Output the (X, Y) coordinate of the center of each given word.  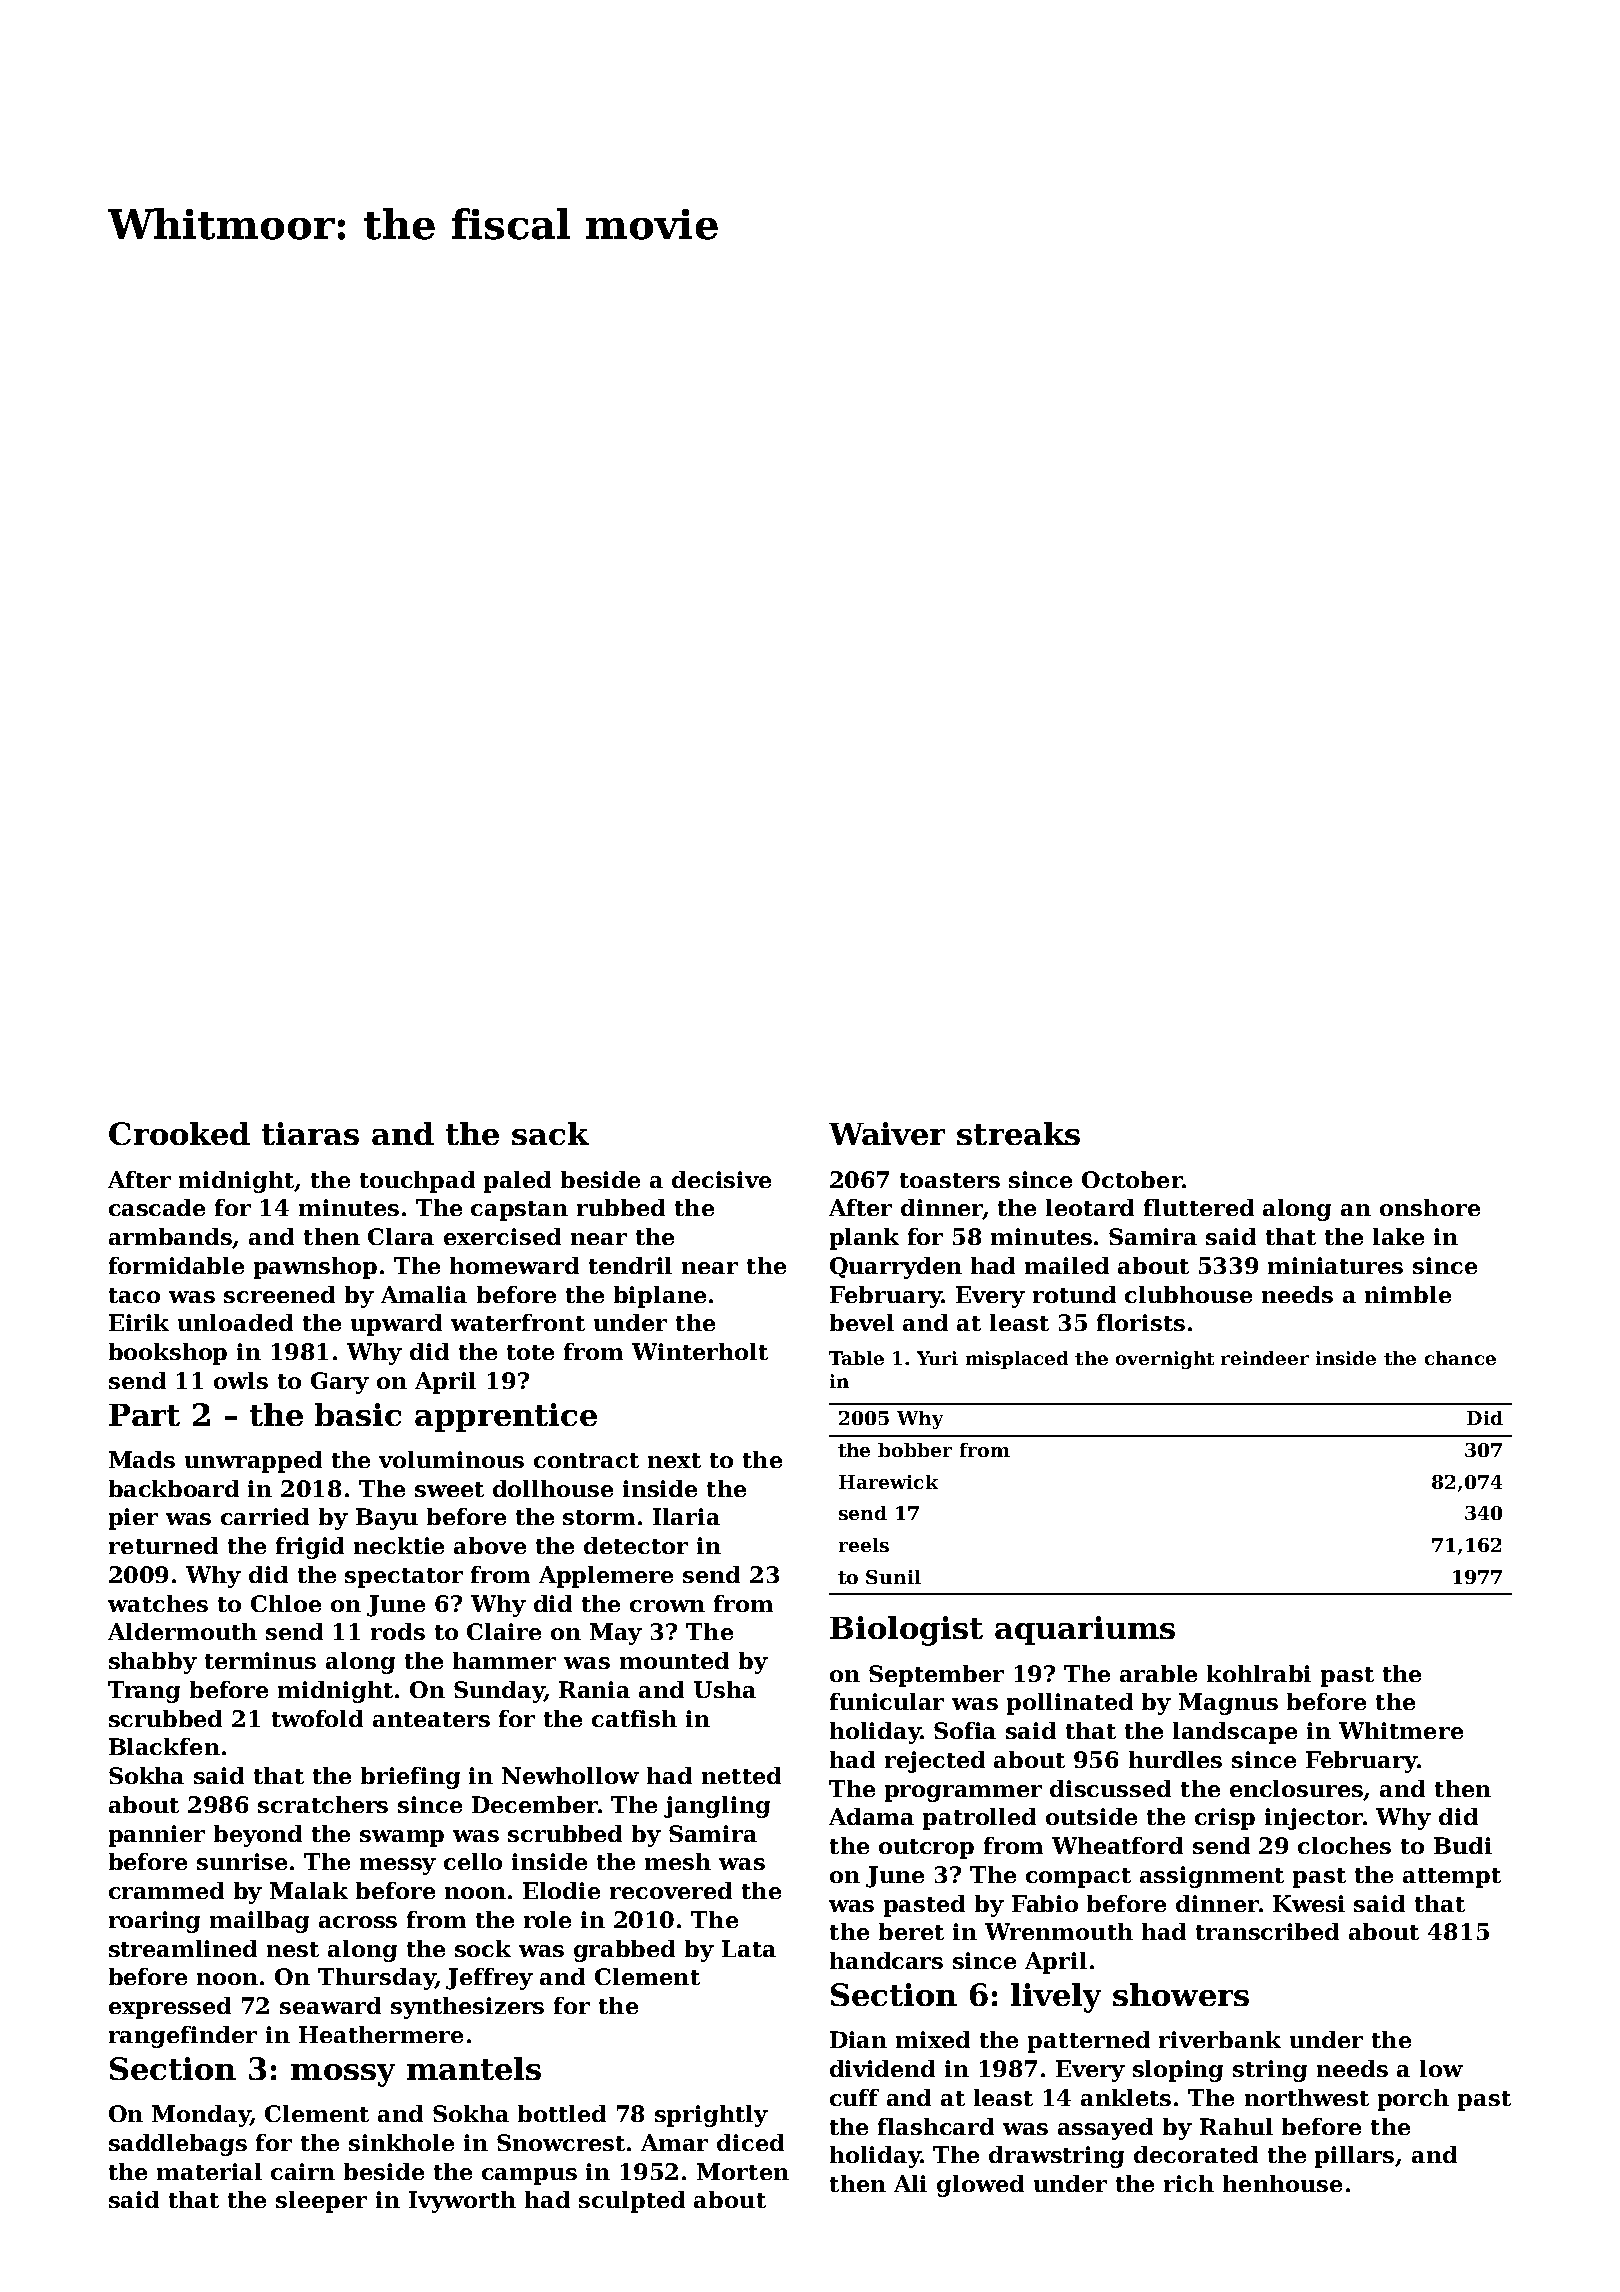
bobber (915, 1450)
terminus (260, 1660)
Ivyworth (462, 2202)
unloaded (235, 1322)
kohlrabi (1259, 1673)
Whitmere (1401, 1730)
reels (864, 1545)
